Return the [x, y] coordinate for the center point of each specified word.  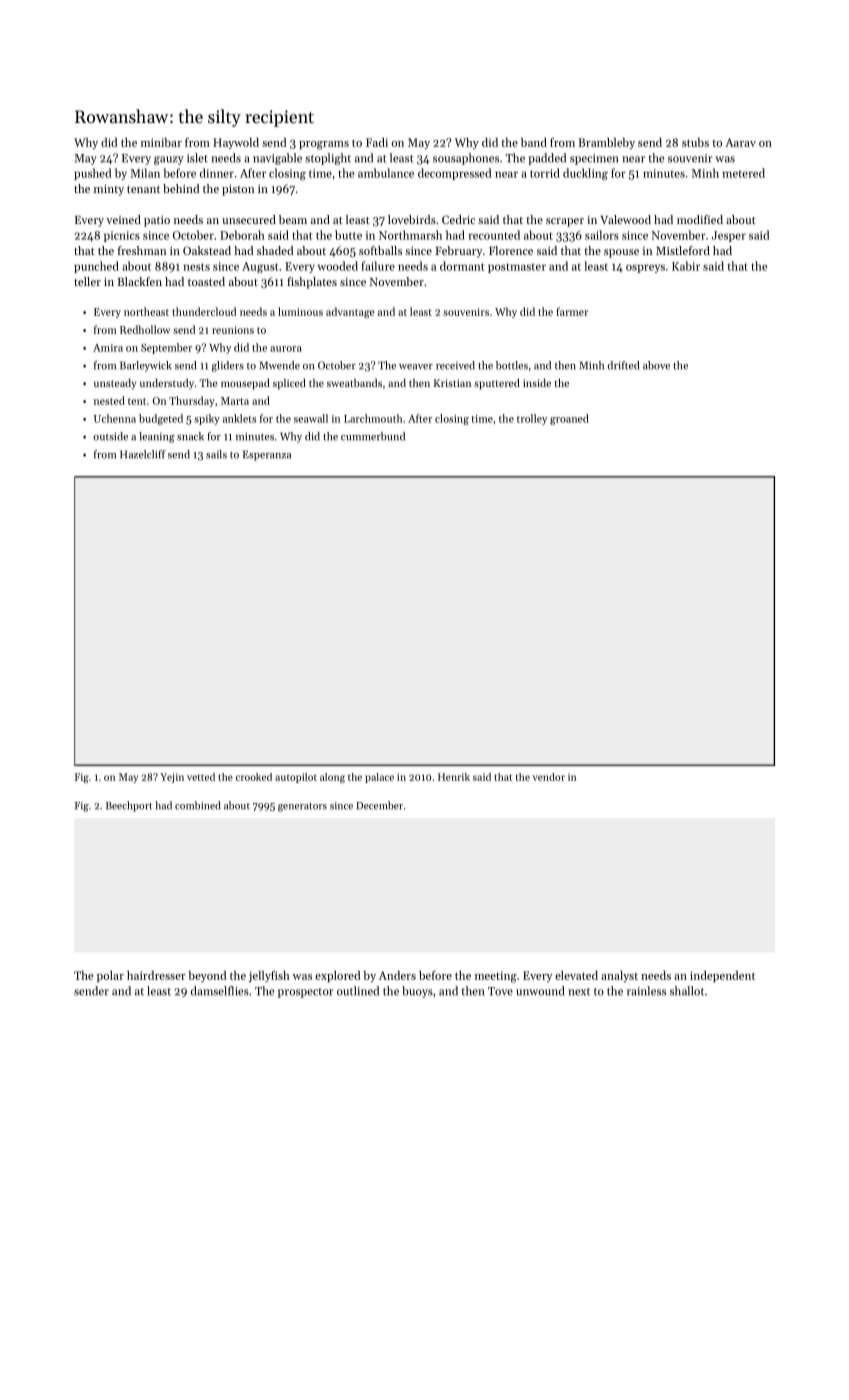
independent [722, 976]
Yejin [172, 778]
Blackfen [139, 281]
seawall [311, 418]
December [379, 805]
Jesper [729, 236]
